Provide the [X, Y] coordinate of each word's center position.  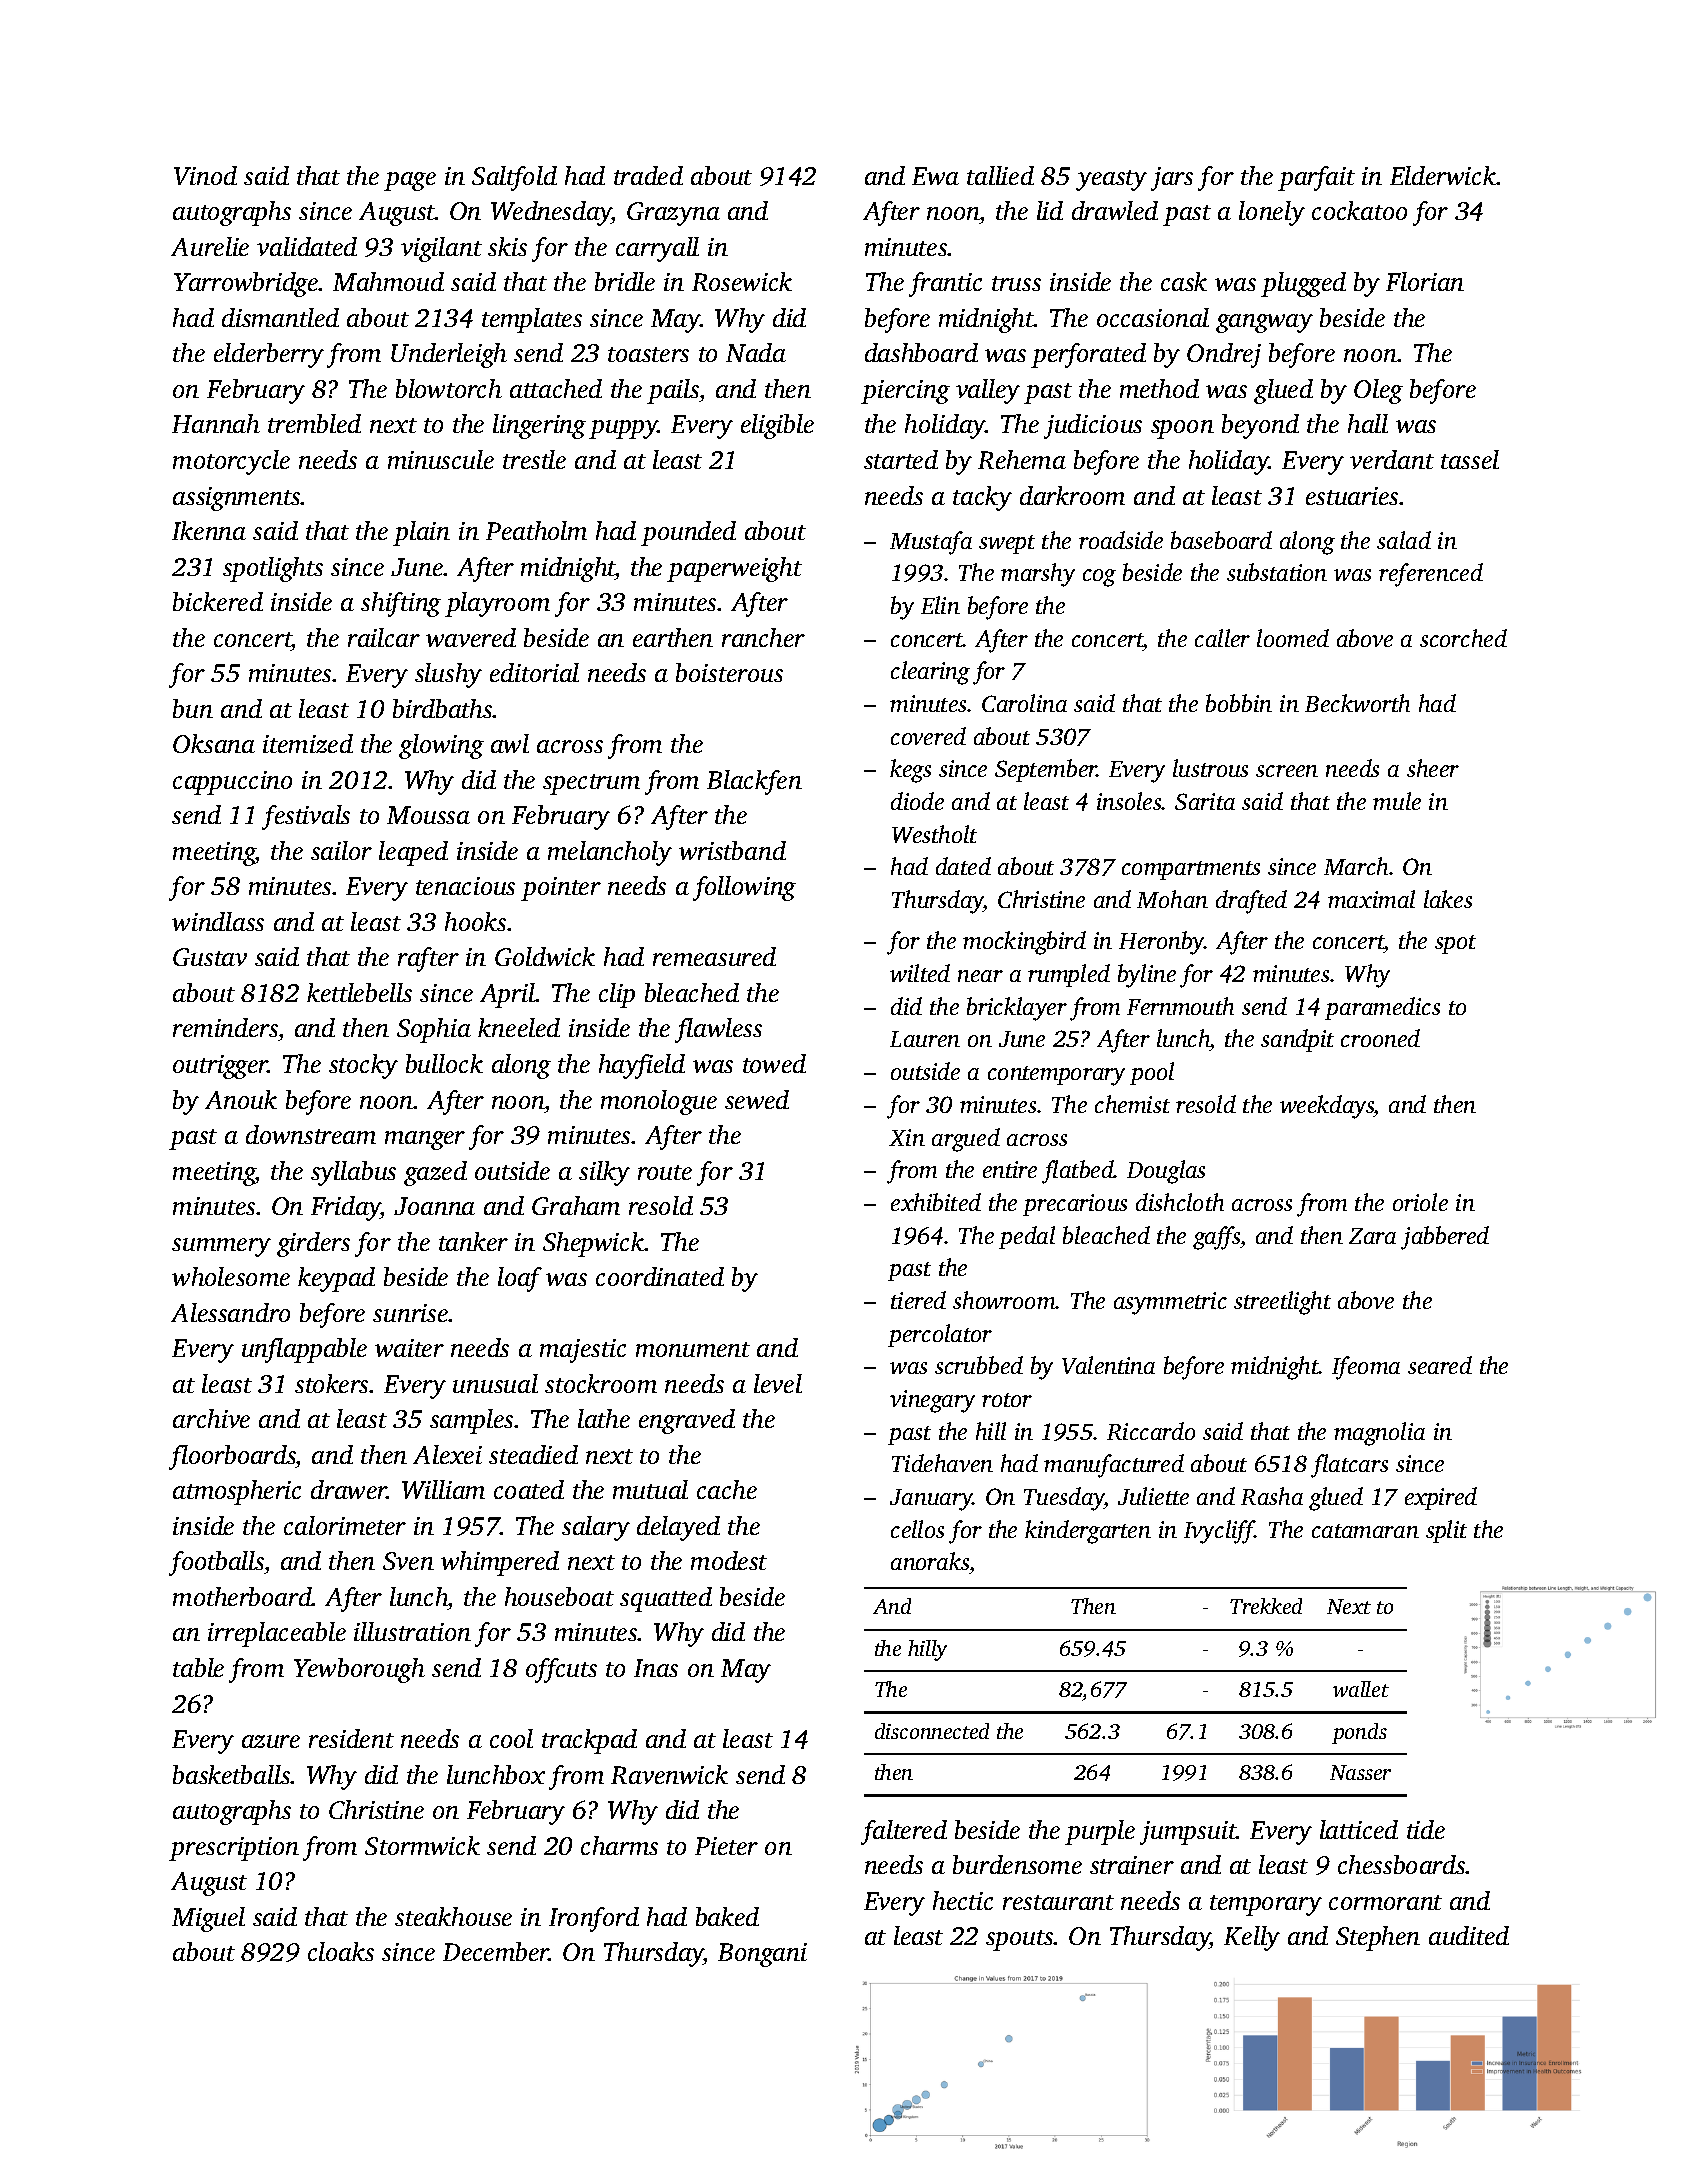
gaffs [1217, 1238]
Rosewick [742, 281]
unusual [495, 1383]
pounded [688, 533]
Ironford [594, 1919]
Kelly [1252, 1938]
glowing [441, 746]
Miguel [208, 1919]
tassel [1470, 459]
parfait [1316, 178]
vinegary [932, 1401]
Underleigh [449, 355]
